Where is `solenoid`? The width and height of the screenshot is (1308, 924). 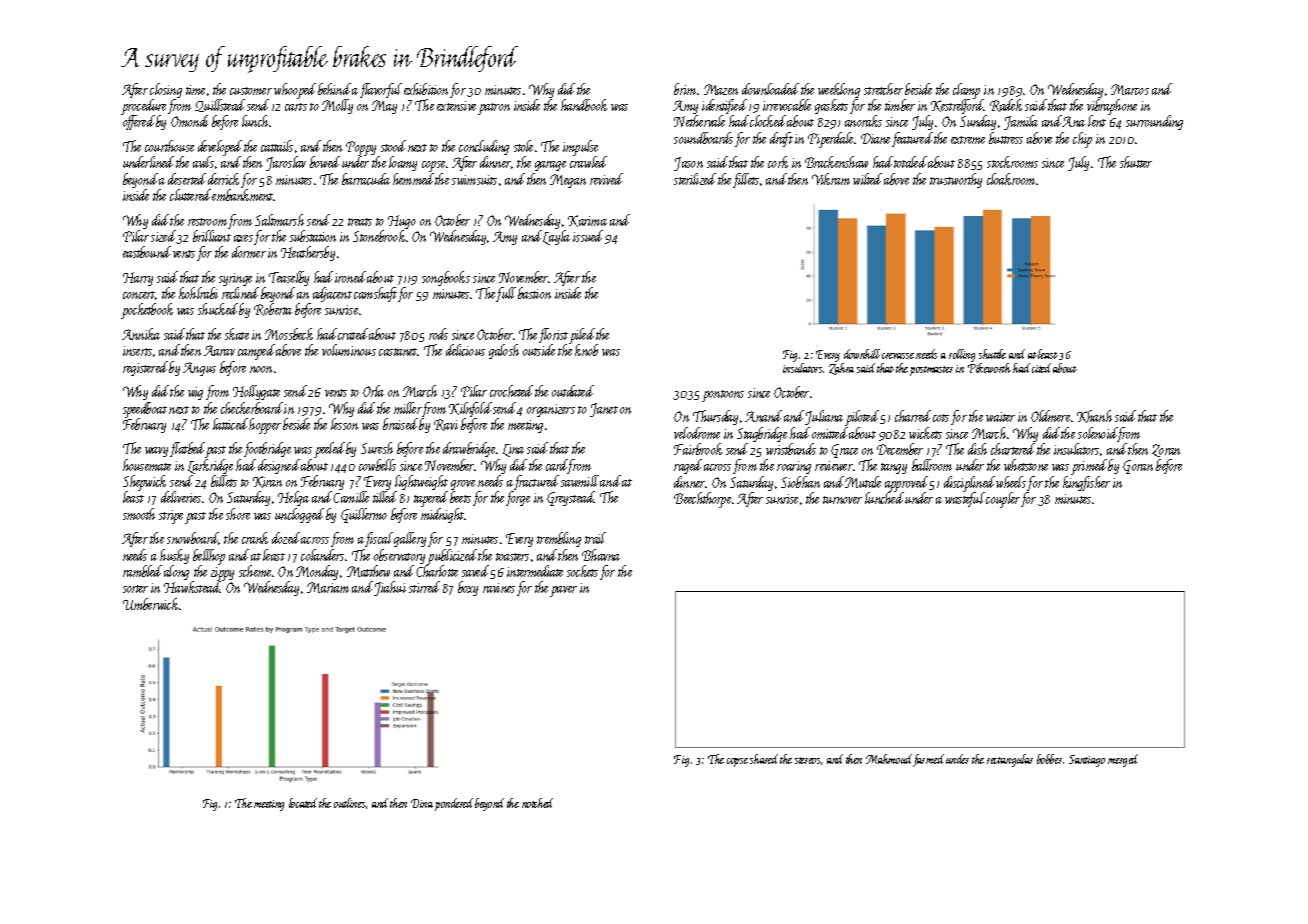 solenoid is located at coordinates (1098, 434).
